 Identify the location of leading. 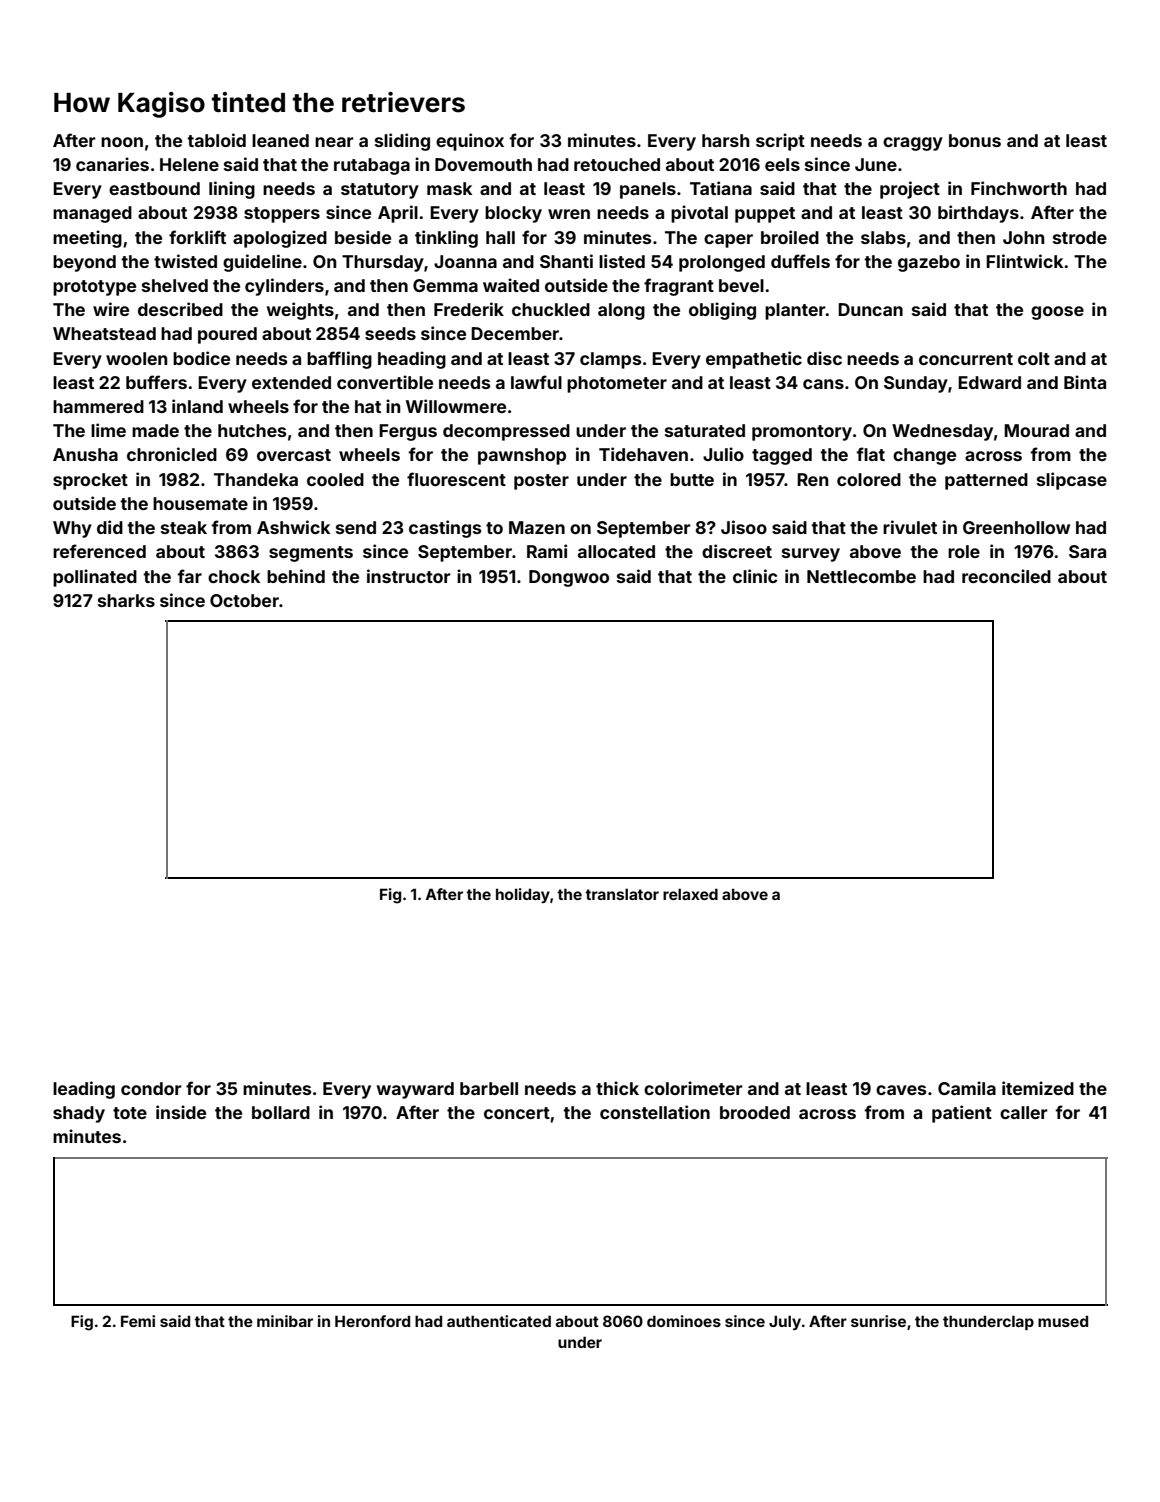
(84, 1090).
